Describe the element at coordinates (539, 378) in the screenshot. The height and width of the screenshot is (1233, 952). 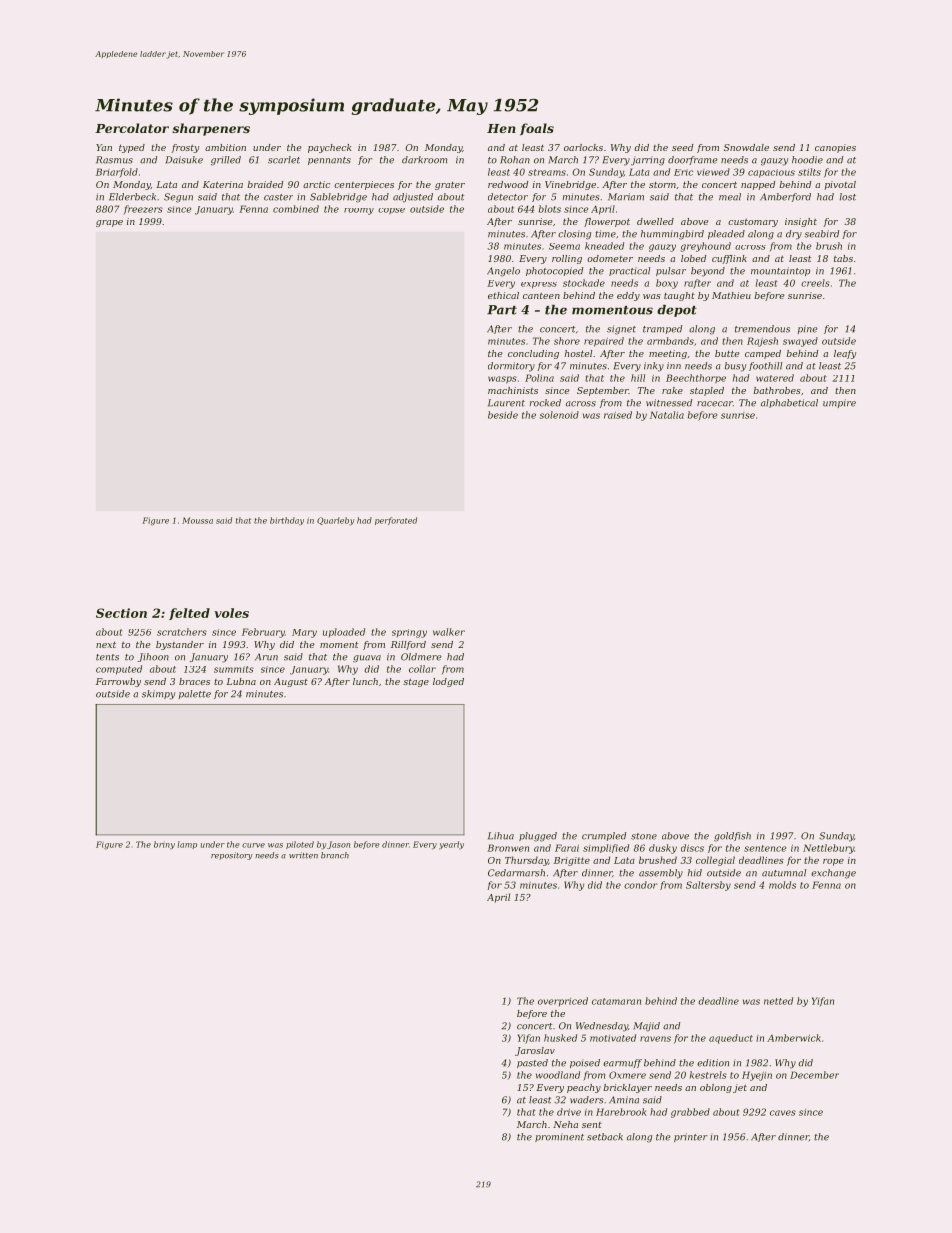
I see `Polina` at that location.
